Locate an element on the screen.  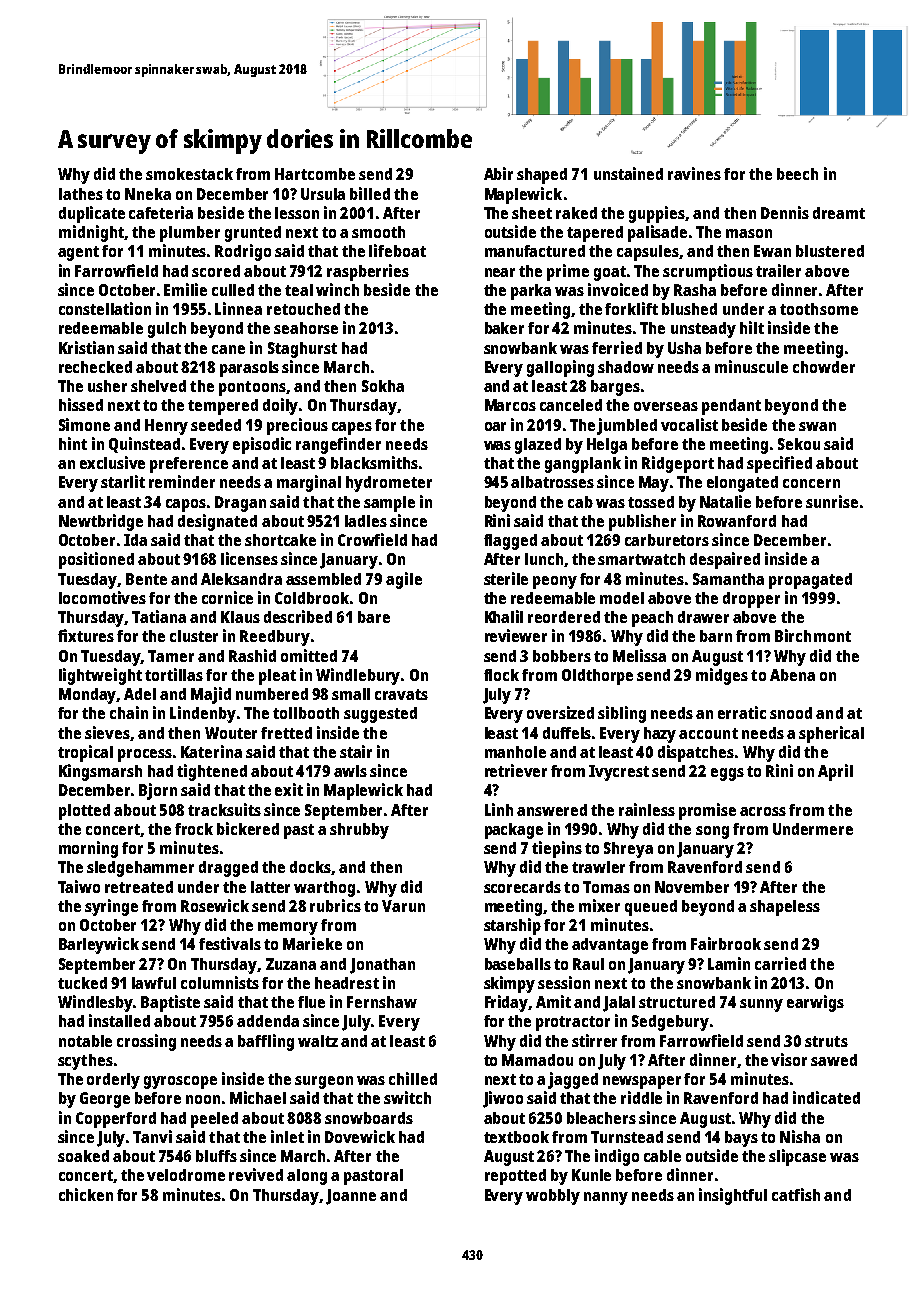
Tatiana is located at coordinates (159, 616).
